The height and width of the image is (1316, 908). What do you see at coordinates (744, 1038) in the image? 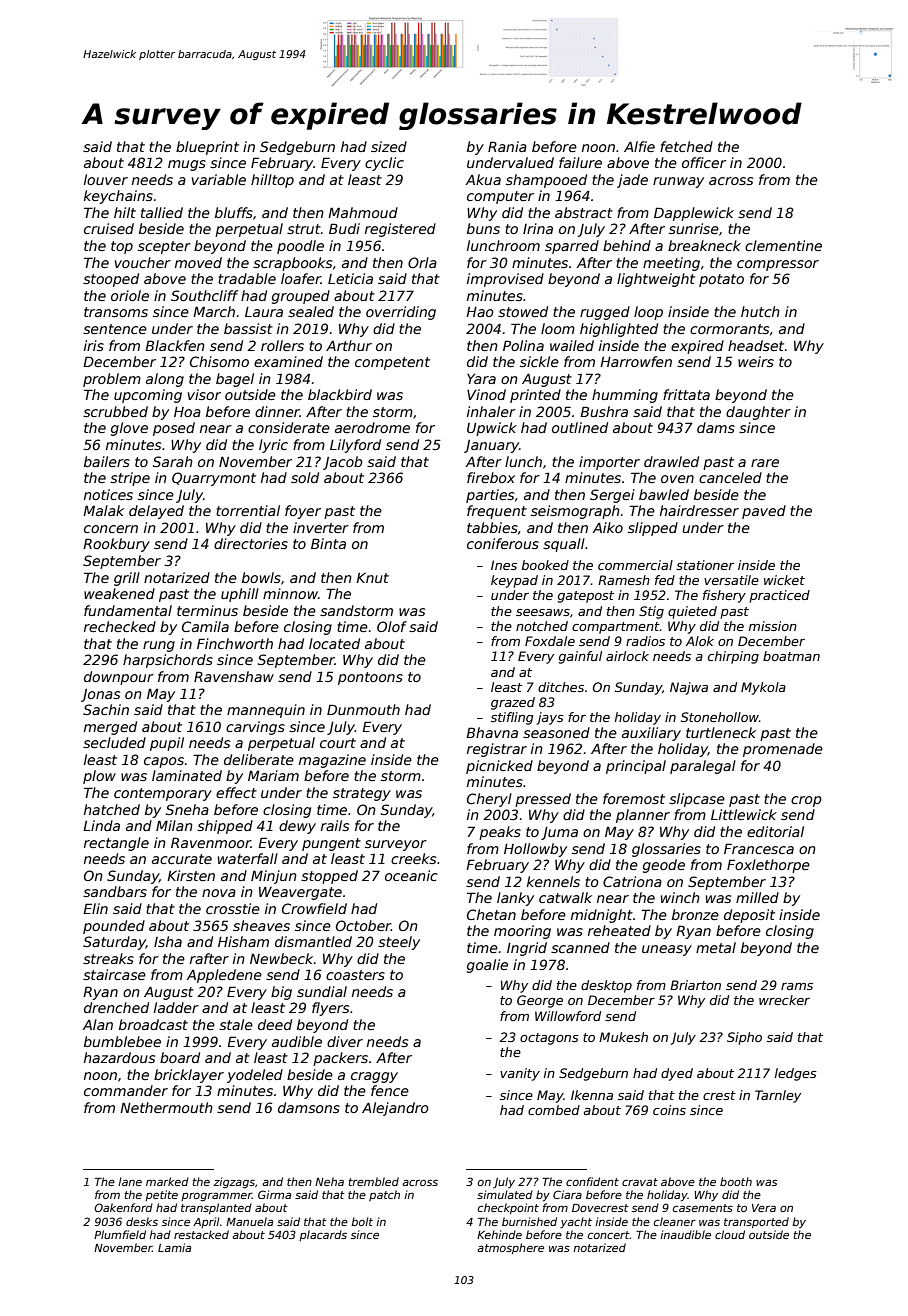
I see `Sipho` at bounding box center [744, 1038].
